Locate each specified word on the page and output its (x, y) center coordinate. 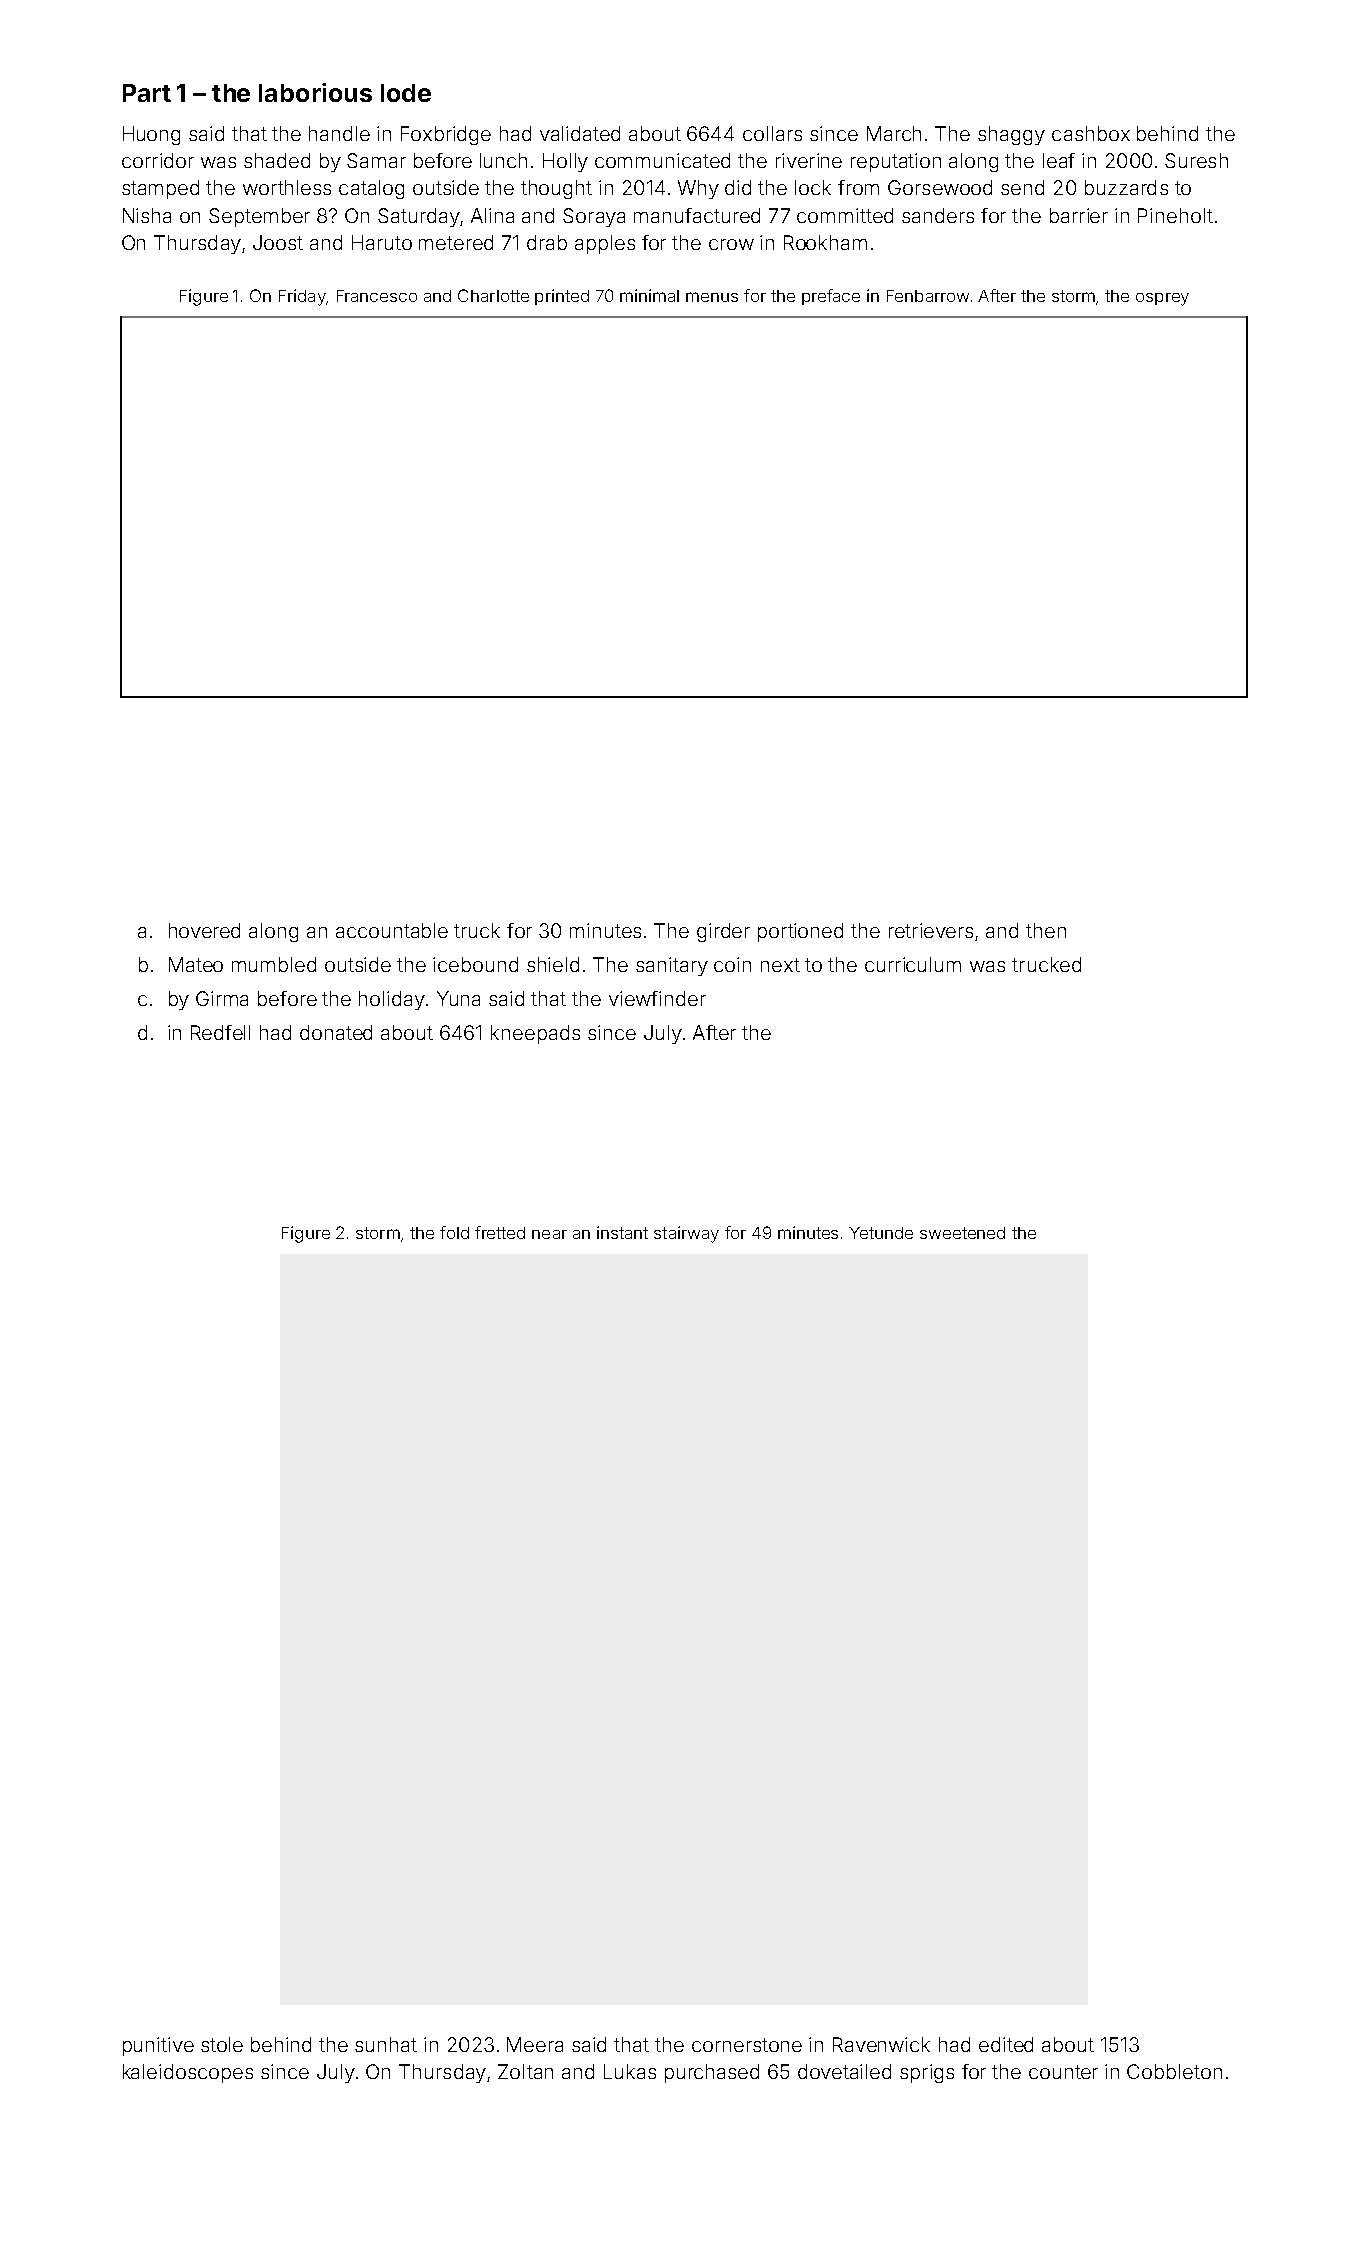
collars (772, 133)
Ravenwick (881, 2044)
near (549, 1234)
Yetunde (881, 1233)
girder (723, 932)
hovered (204, 930)
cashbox (1091, 133)
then (1046, 930)
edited (1006, 2044)
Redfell (220, 1032)
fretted (500, 1232)
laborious (315, 92)
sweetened (962, 1233)
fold (454, 1232)
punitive (158, 2046)
